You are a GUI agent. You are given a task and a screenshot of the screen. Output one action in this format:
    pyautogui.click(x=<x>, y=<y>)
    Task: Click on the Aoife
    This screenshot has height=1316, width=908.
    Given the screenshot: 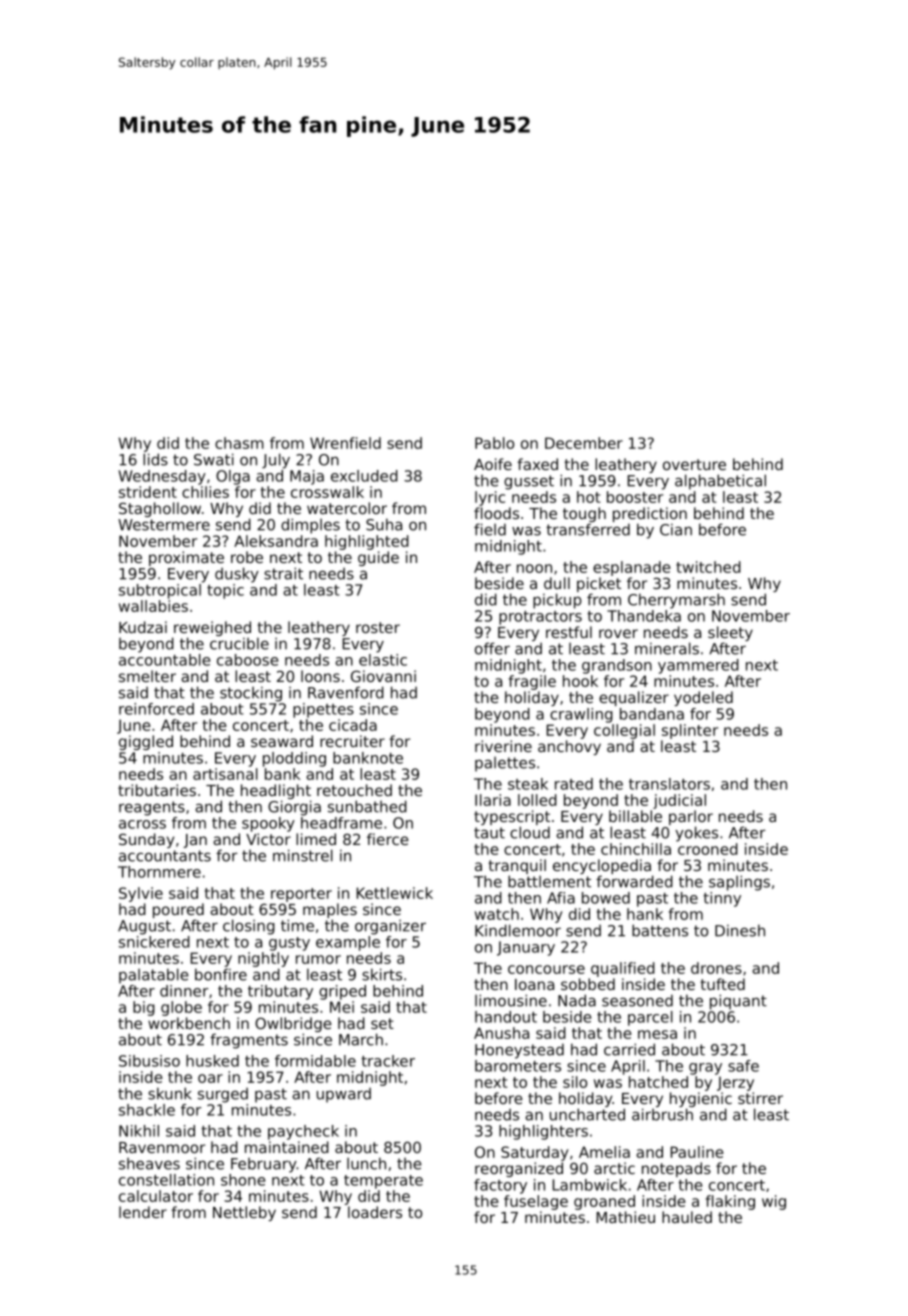 What is the action you would take?
    pyautogui.click(x=493, y=464)
